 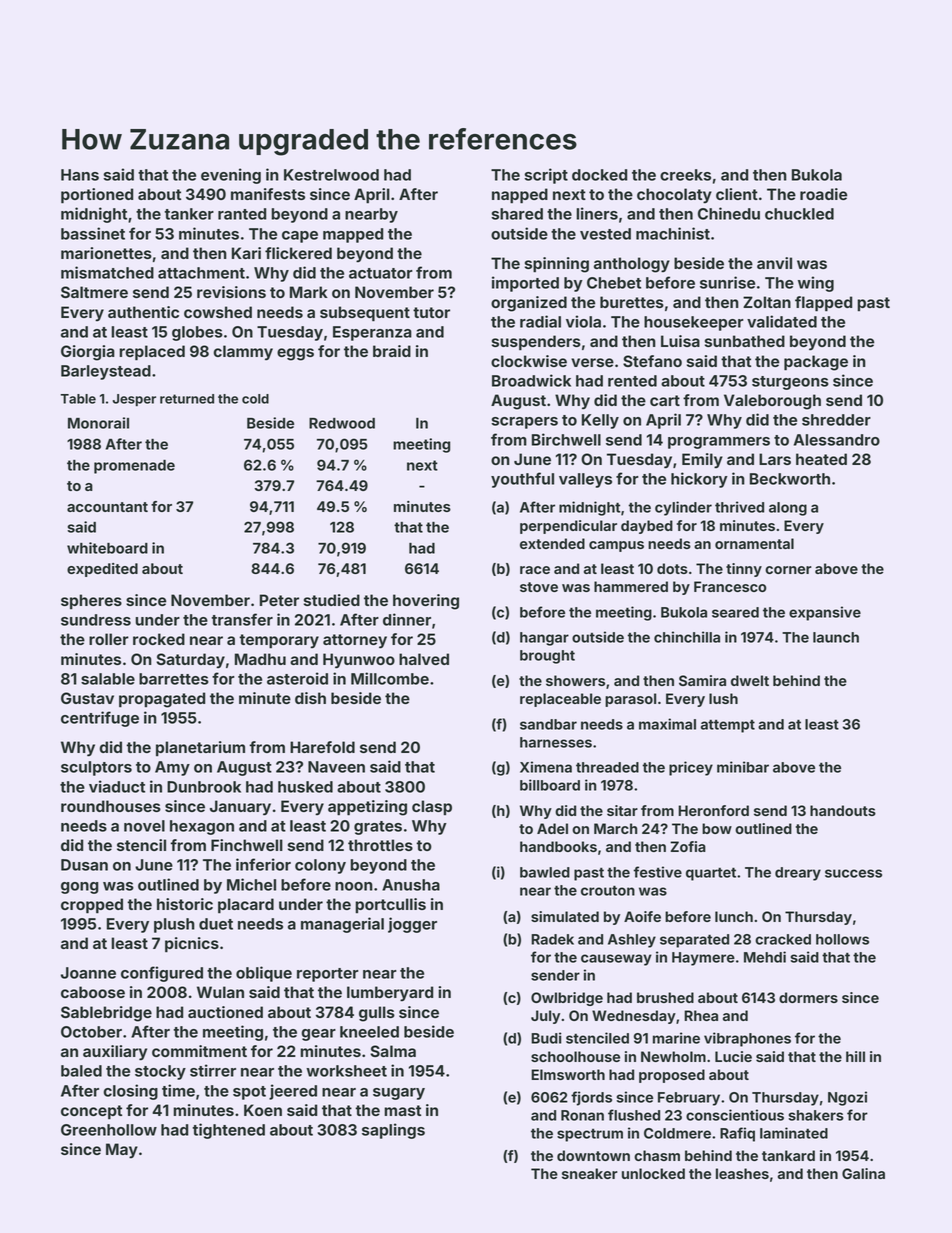 I want to click on docked, so click(x=599, y=175).
